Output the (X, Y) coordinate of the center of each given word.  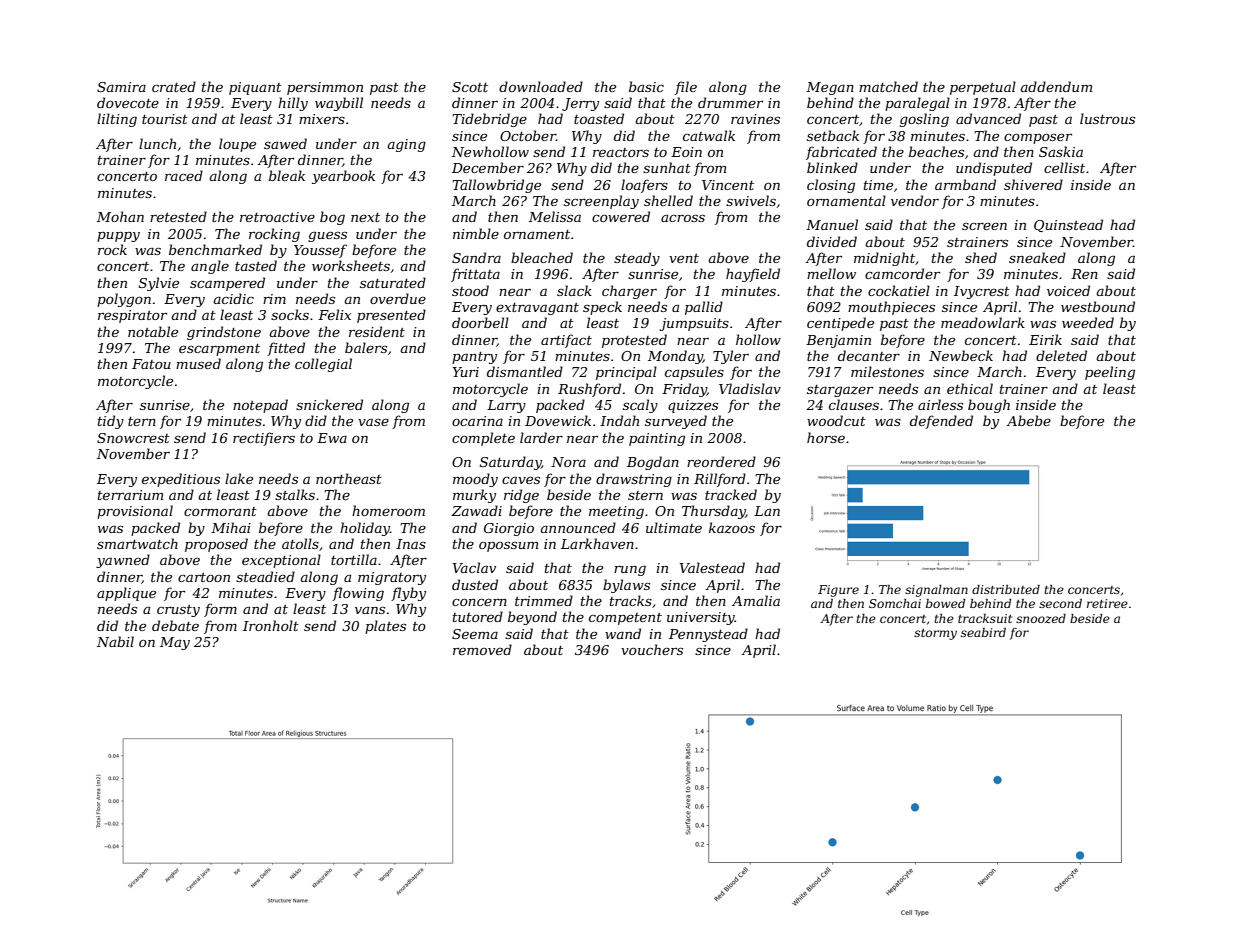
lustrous (1107, 118)
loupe (237, 145)
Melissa (555, 216)
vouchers (652, 649)
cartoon (204, 577)
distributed (1006, 589)
